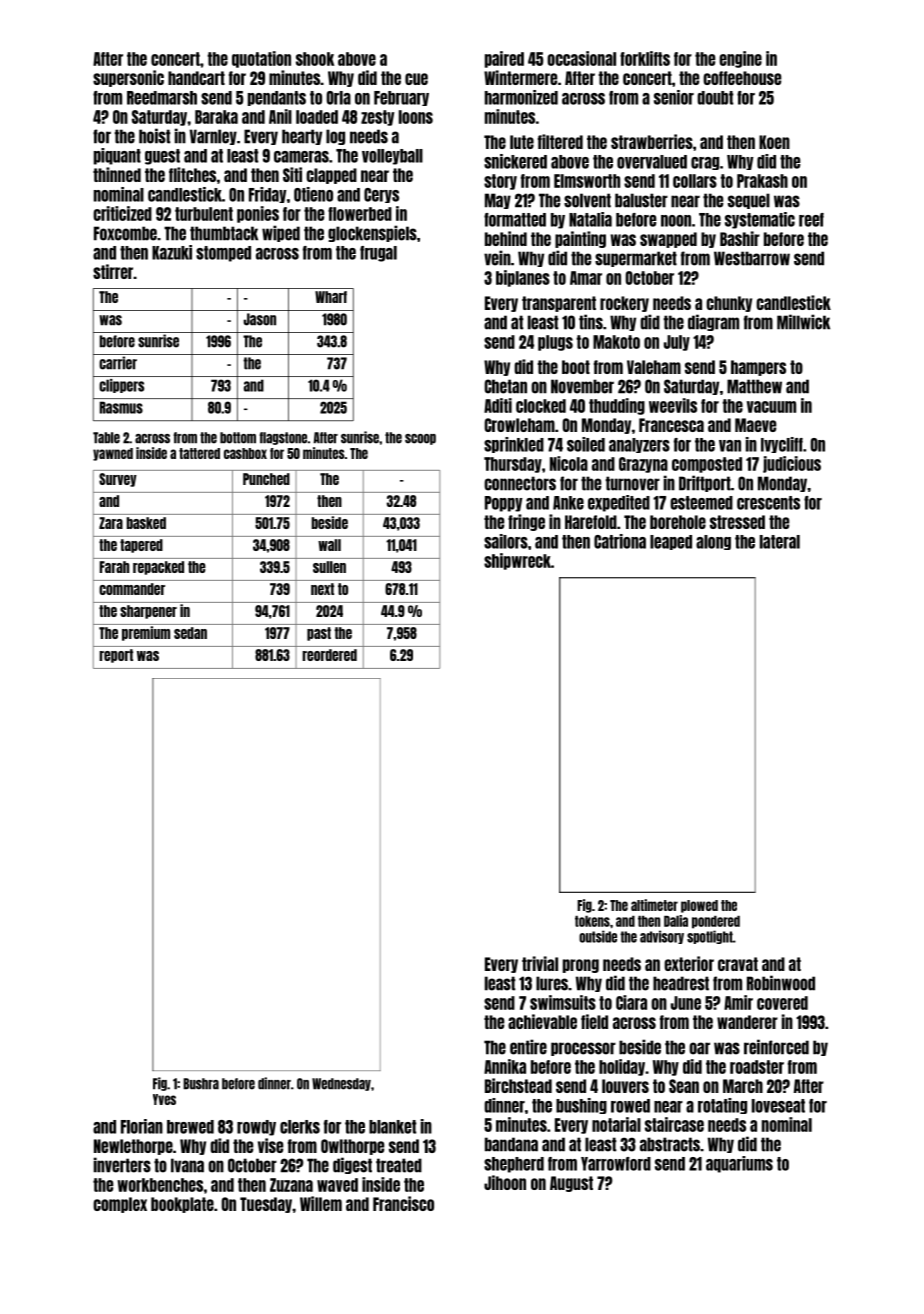 This document has height=1314, width=924. Describe the element at coordinates (120, 1205) in the document. I see `complex` at that location.
